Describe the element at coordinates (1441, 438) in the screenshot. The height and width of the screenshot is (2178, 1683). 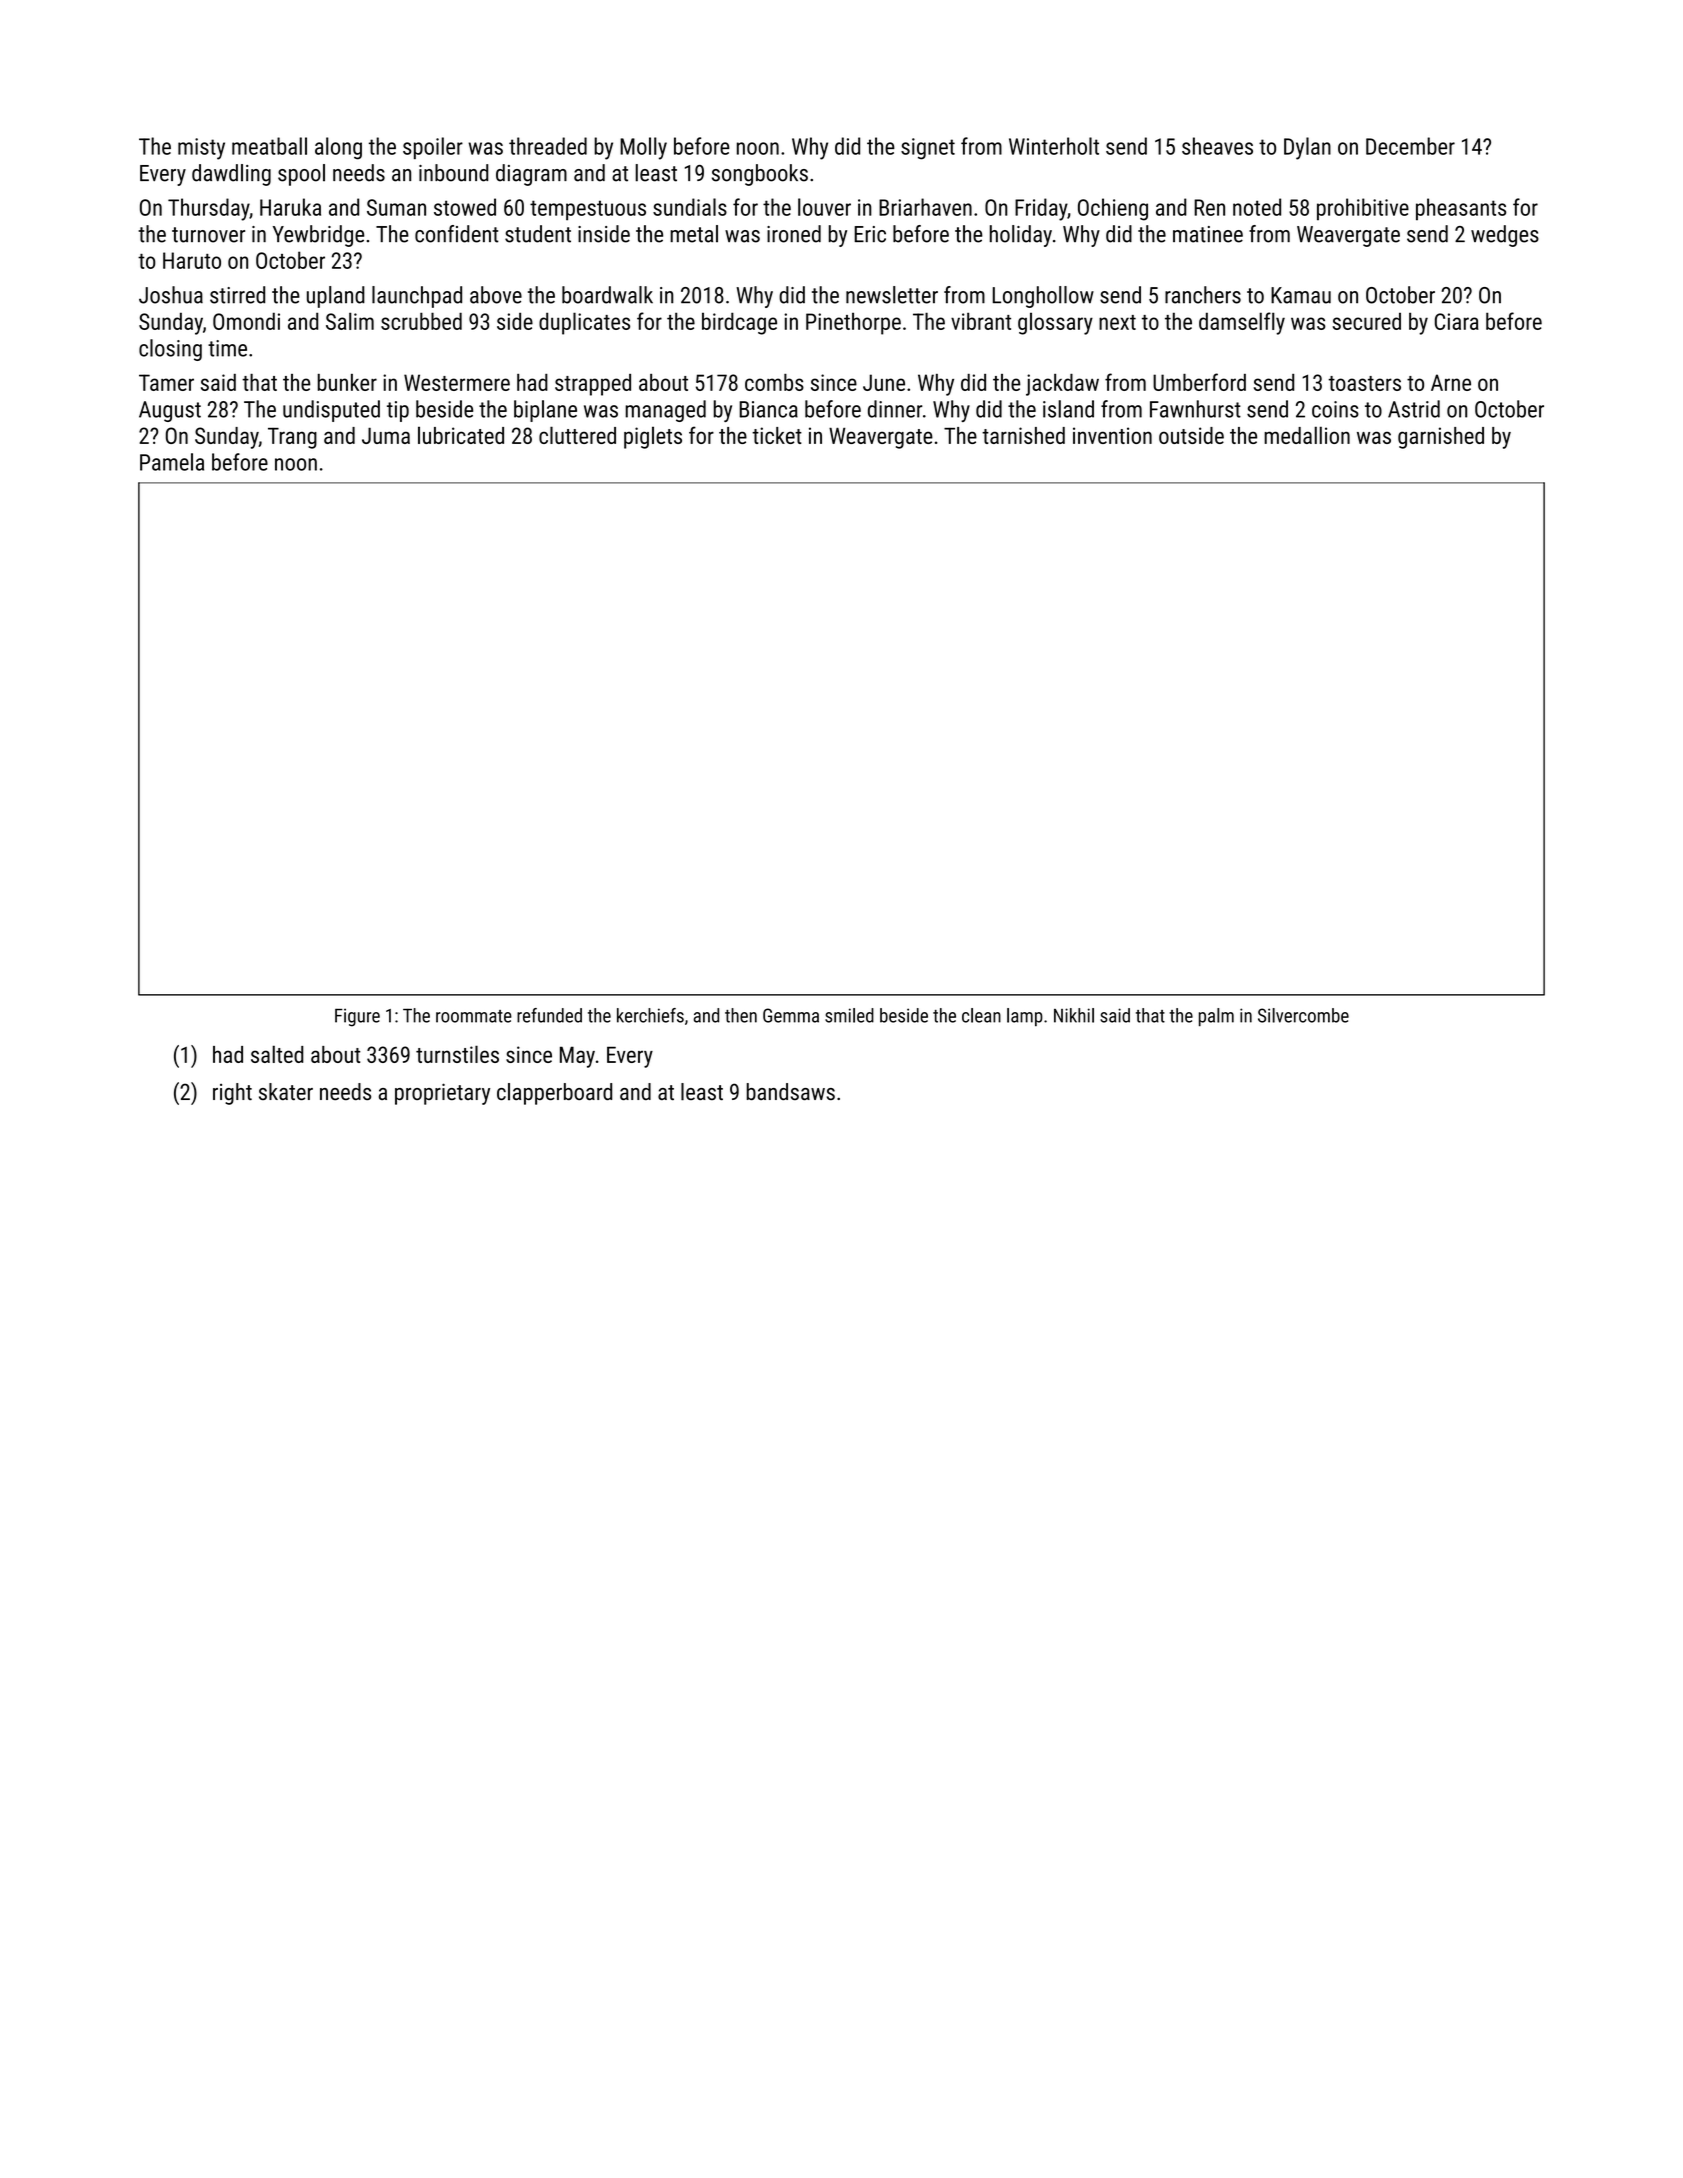
I see `garnished` at that location.
